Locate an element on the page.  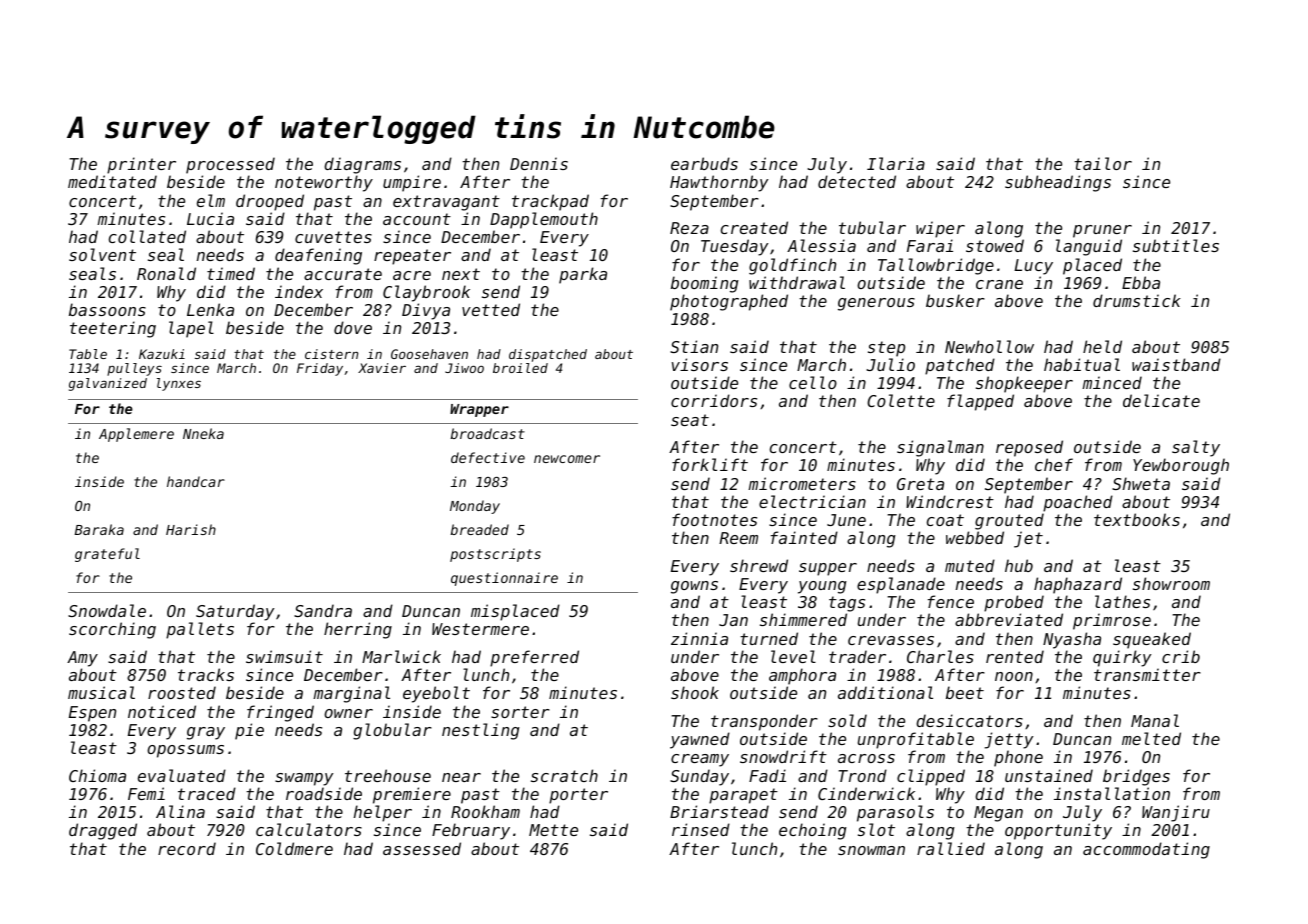
postscripts is located at coordinates (495, 555).
